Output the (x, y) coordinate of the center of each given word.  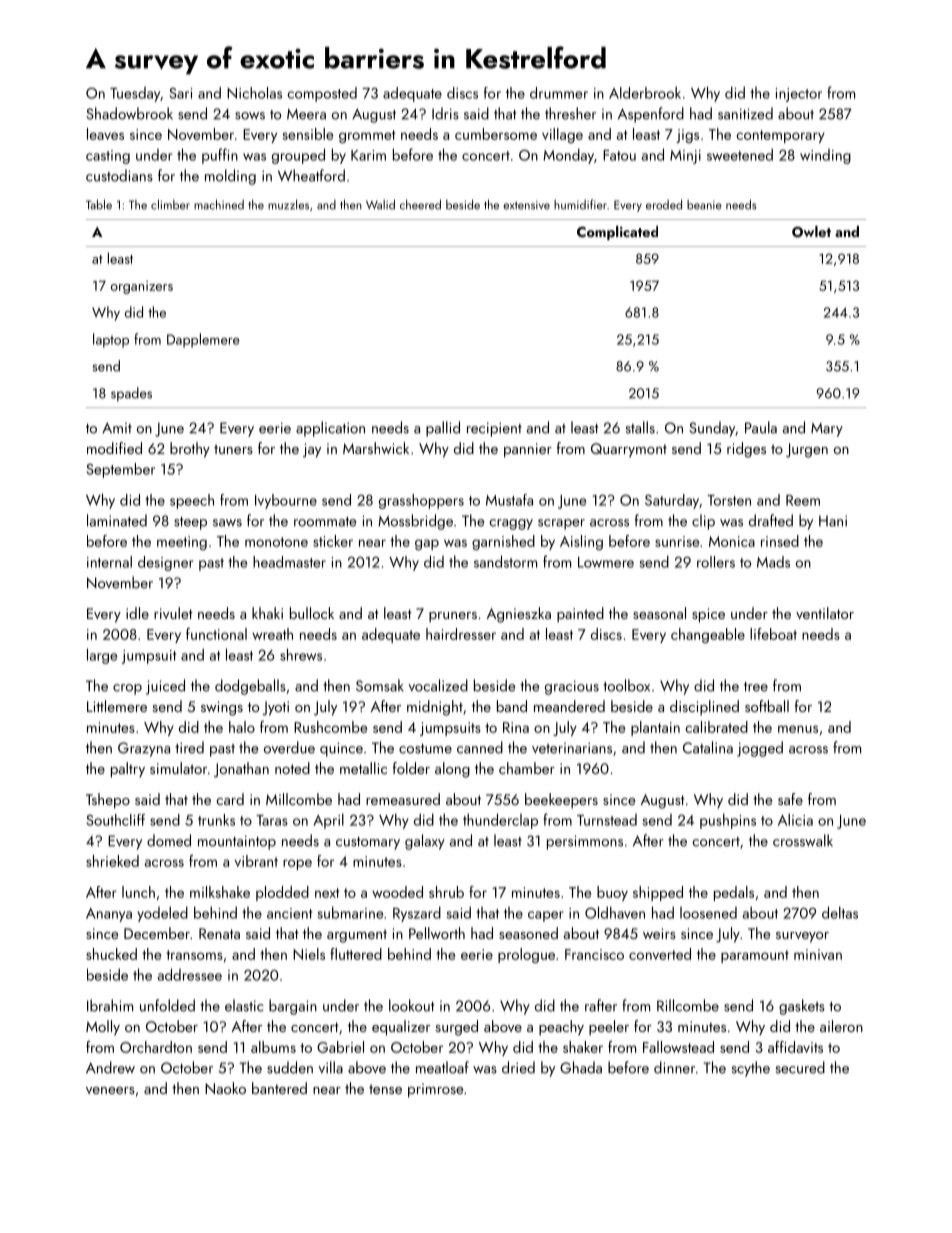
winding (825, 156)
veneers (110, 1090)
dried (518, 1067)
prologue (526, 955)
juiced (165, 687)
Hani (833, 521)
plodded (282, 893)
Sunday (712, 429)
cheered (420, 204)
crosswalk (803, 840)
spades (131, 394)
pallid (443, 429)
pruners (453, 617)
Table (99, 204)
